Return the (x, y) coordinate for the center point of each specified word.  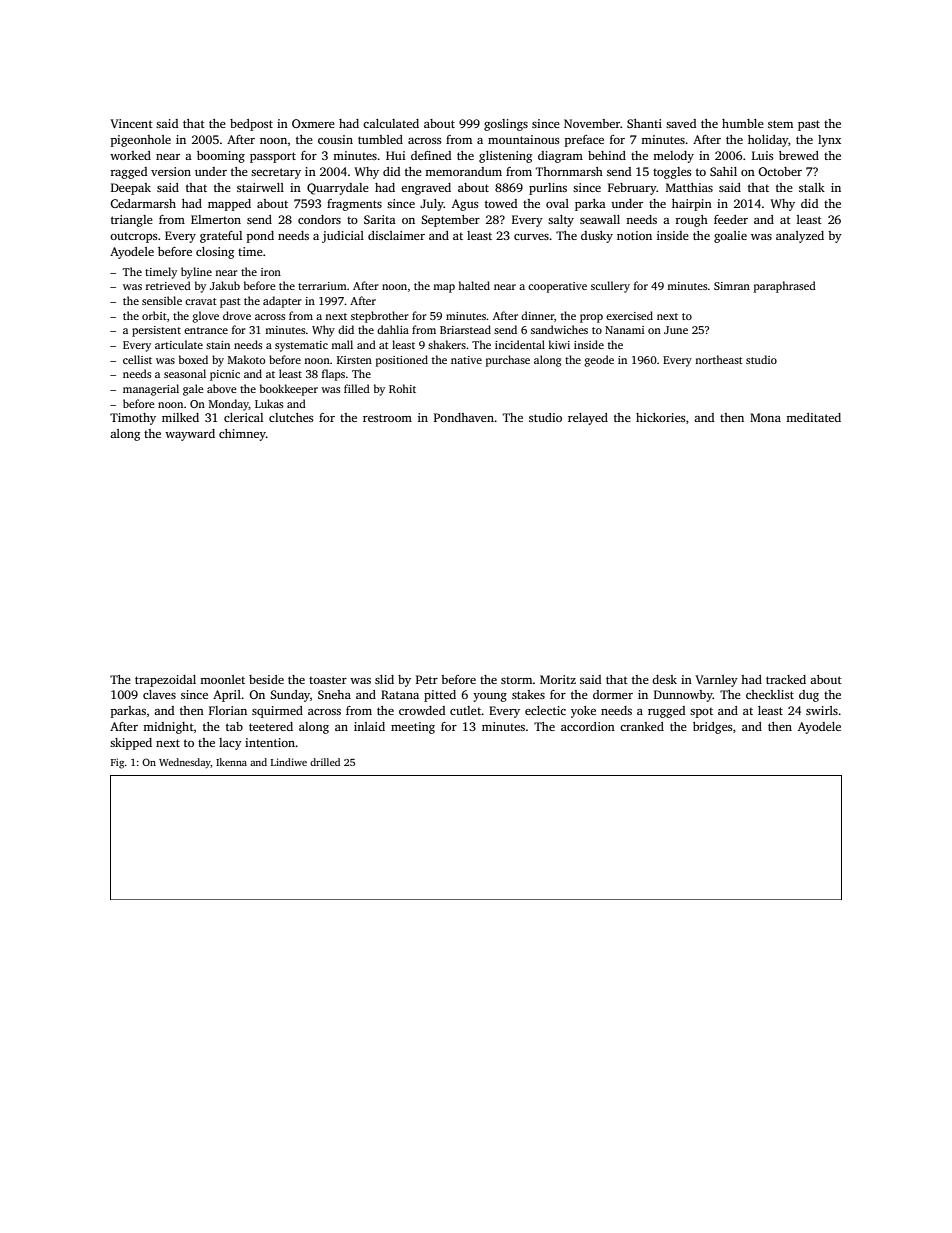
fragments (354, 205)
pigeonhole (141, 141)
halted (474, 285)
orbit (154, 315)
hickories (661, 417)
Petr (427, 679)
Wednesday (185, 763)
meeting (413, 728)
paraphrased (785, 287)
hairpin (692, 205)
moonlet (222, 679)
